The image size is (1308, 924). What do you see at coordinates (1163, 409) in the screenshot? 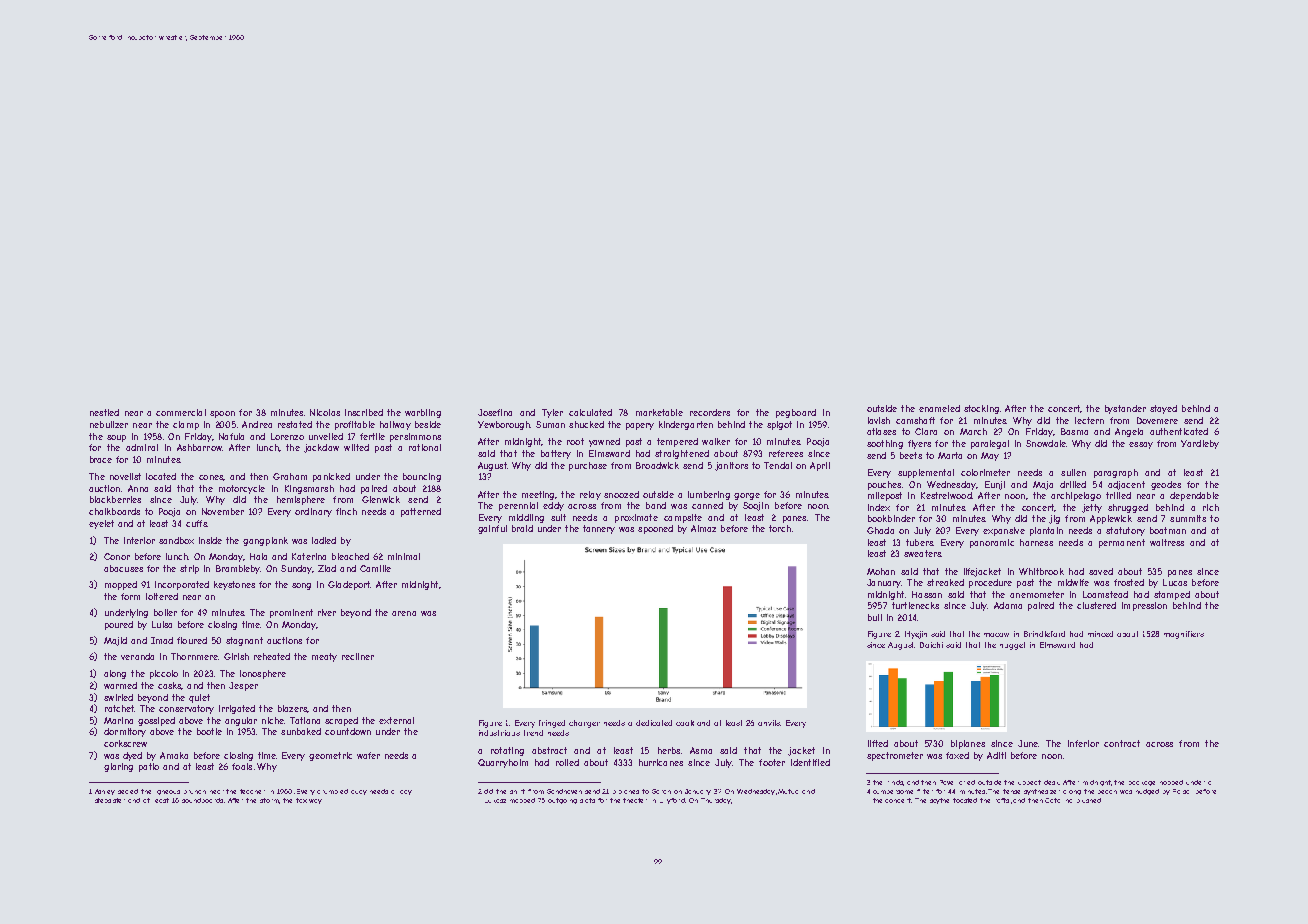
I see `stayed` at bounding box center [1163, 409].
